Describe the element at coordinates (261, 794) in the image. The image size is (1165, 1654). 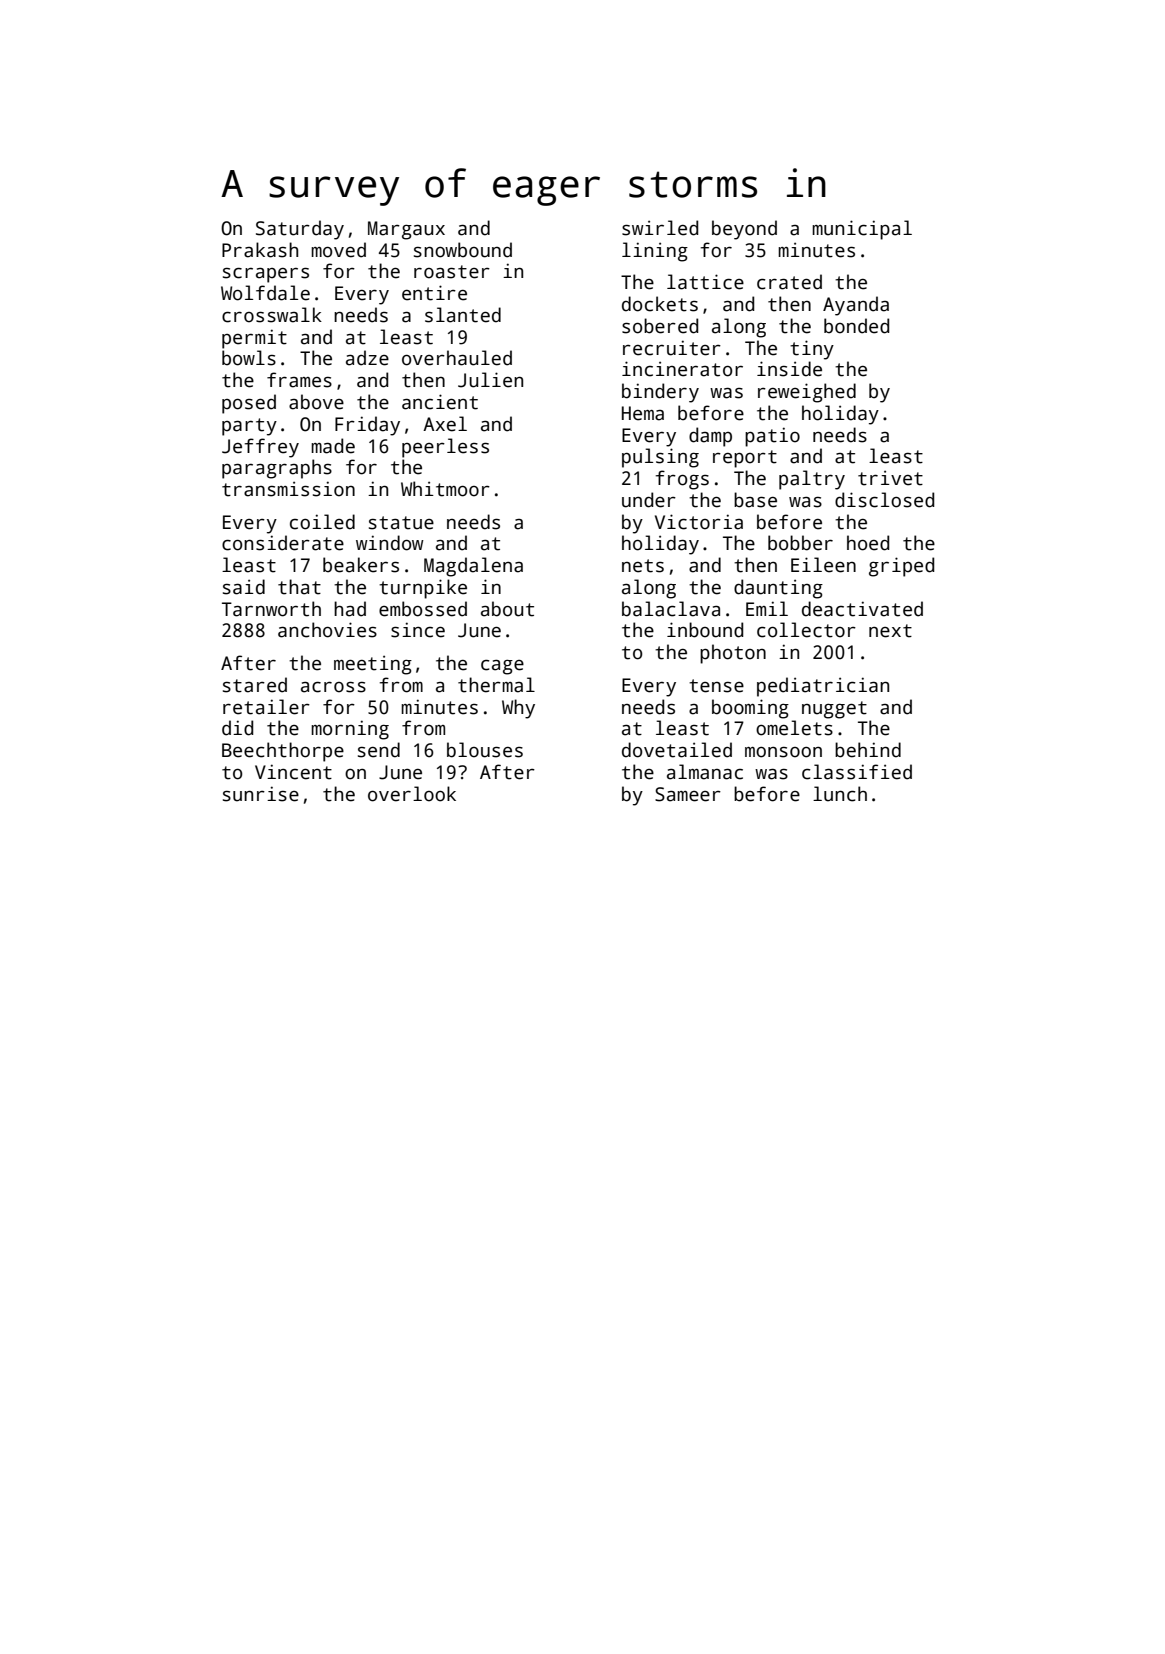
I see `sunrise` at that location.
